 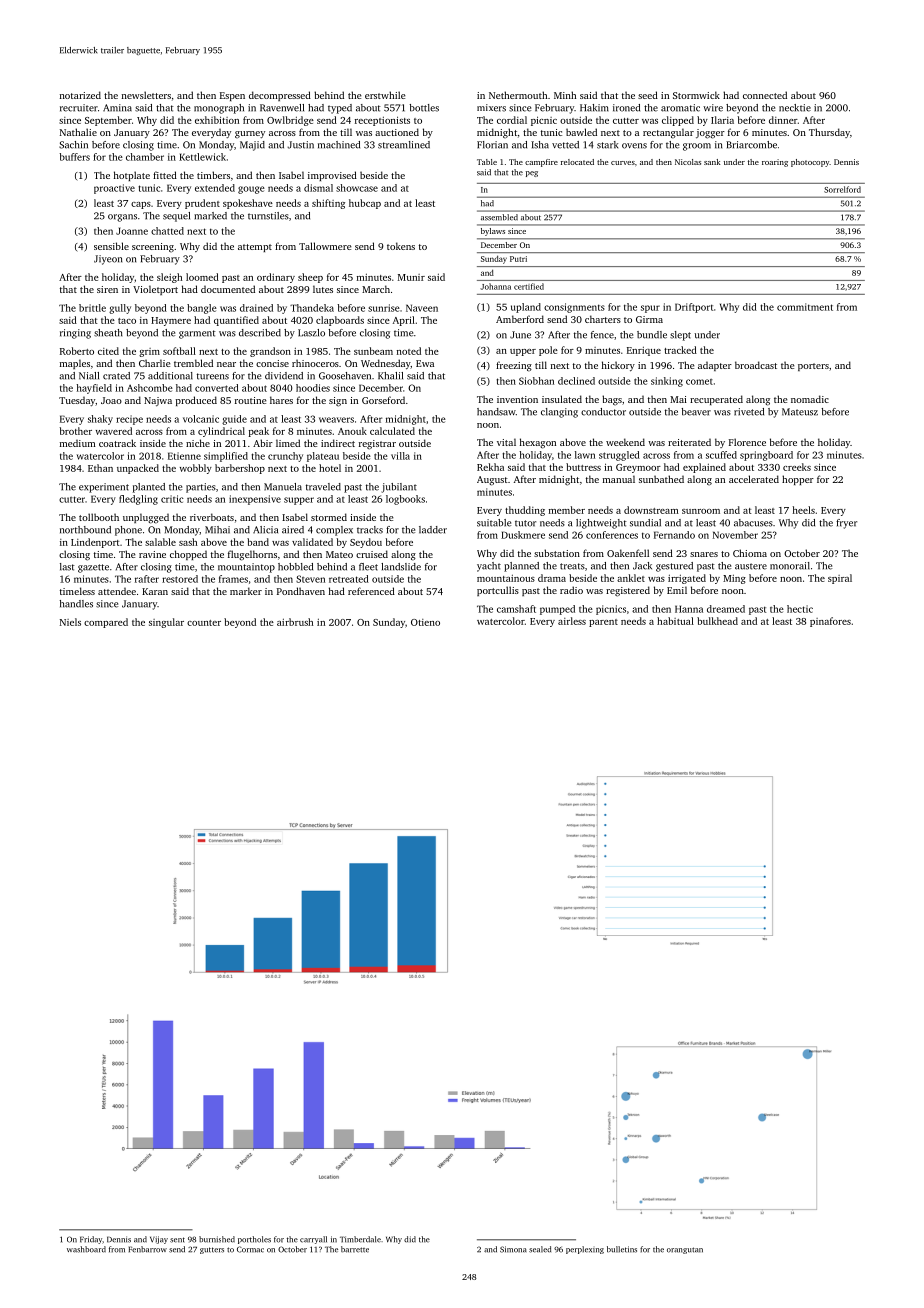 I want to click on recruiter, so click(x=79, y=108).
